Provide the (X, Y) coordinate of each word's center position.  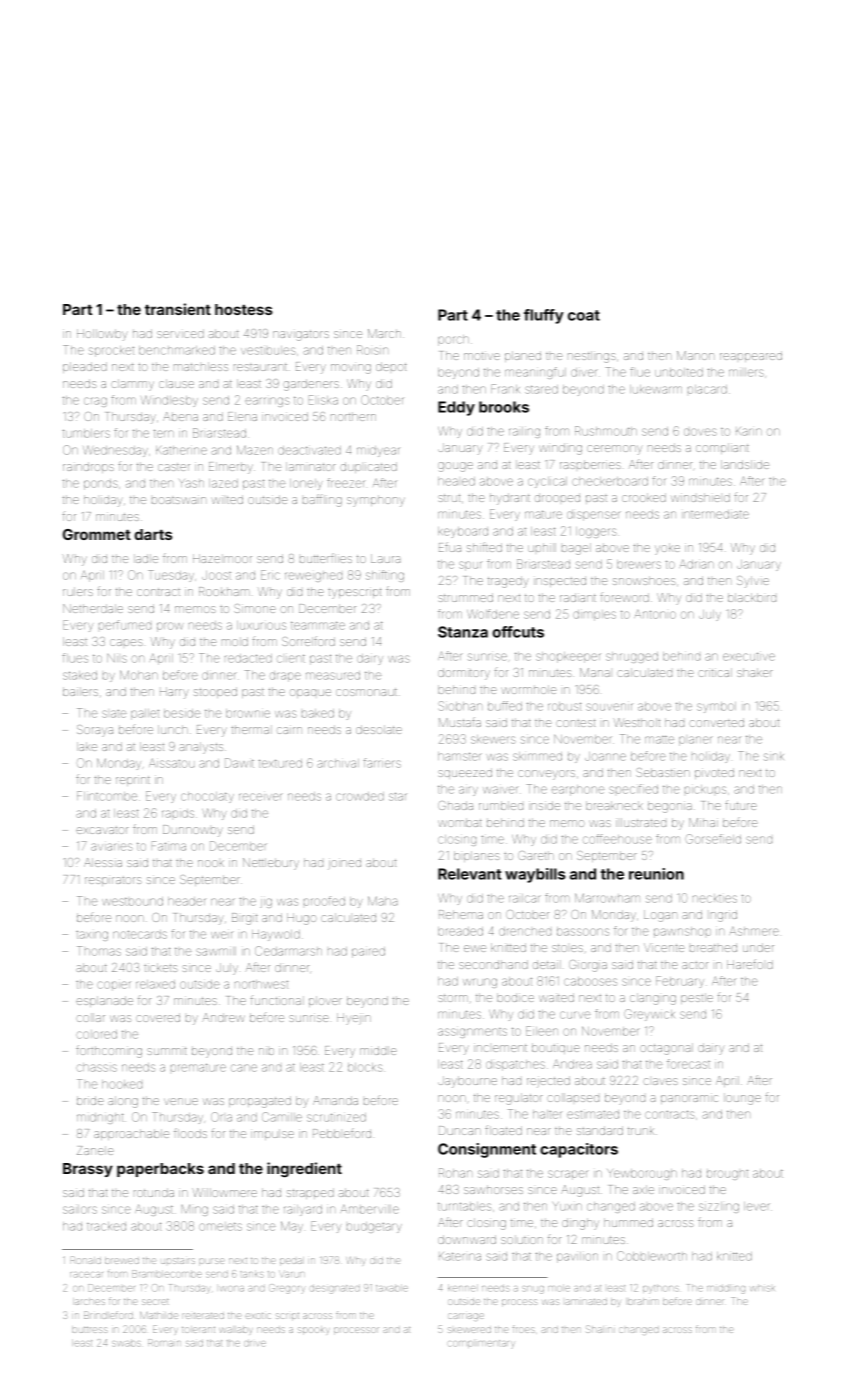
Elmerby (231, 468)
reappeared (751, 356)
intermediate (716, 514)
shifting (385, 576)
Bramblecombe (167, 1274)
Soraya (95, 731)
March (384, 333)
